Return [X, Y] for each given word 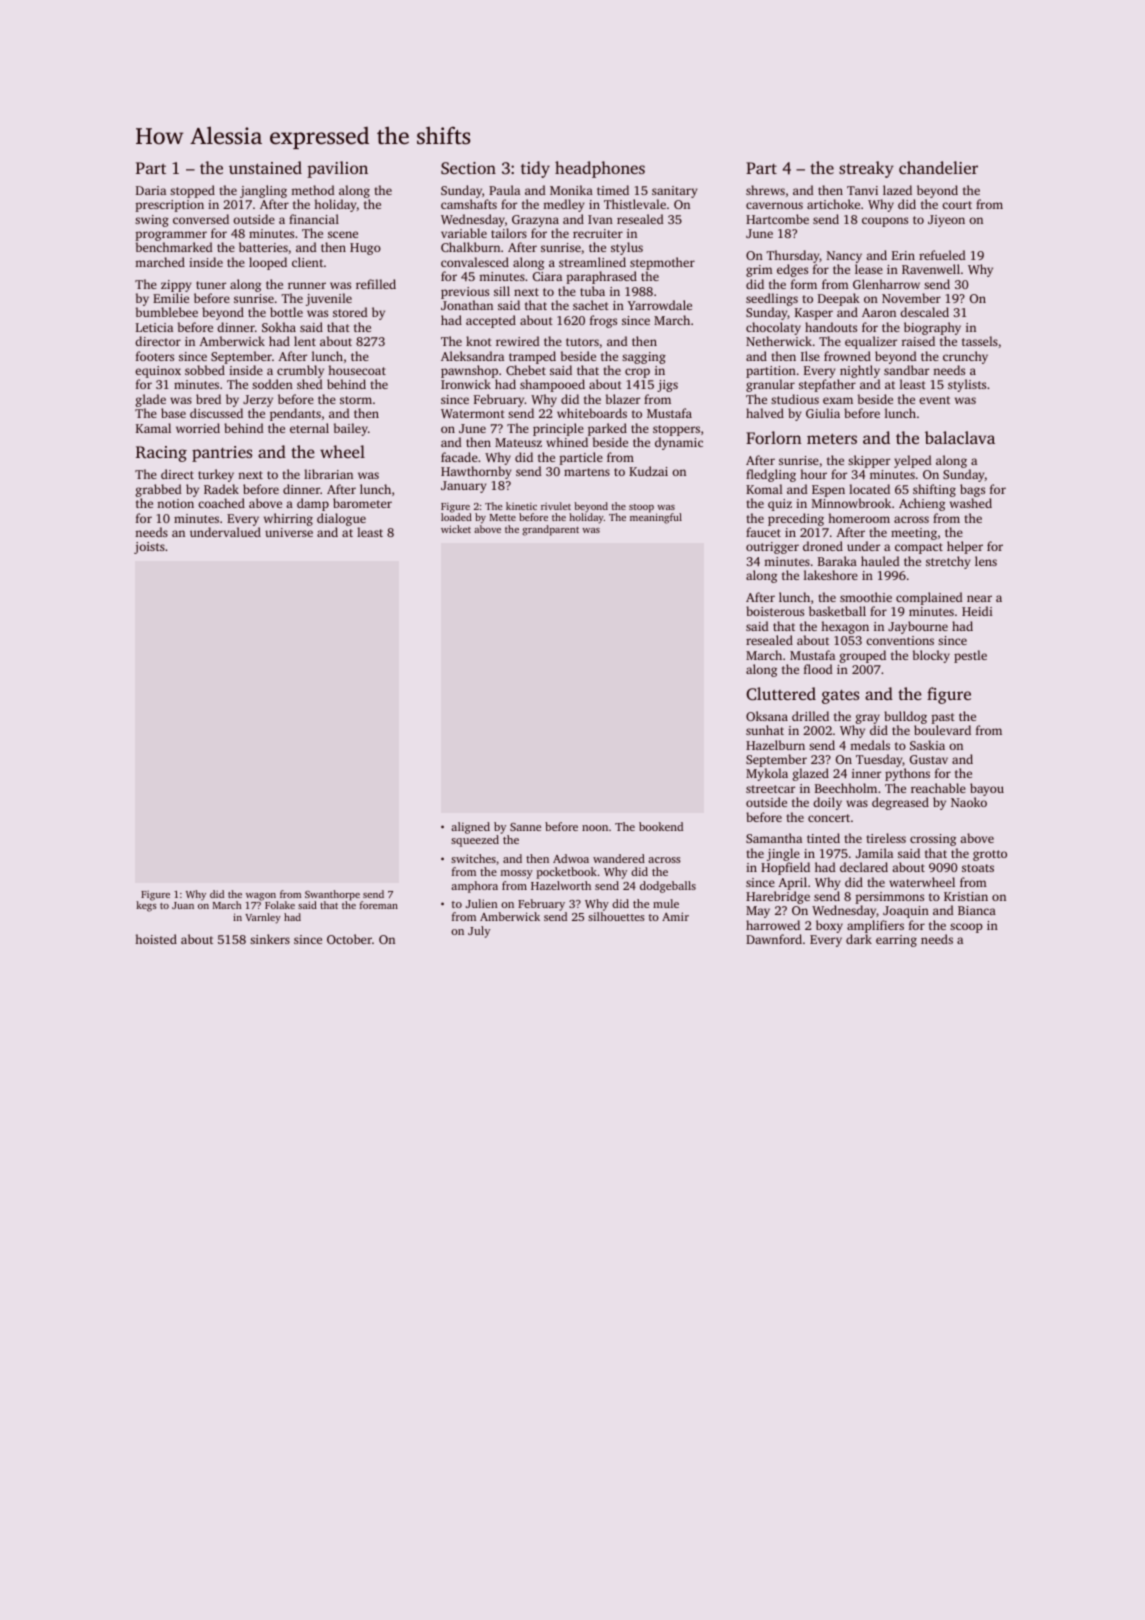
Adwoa [571, 858]
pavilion [337, 169]
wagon [261, 897]
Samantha [774, 838]
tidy [535, 169]
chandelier [938, 167]
